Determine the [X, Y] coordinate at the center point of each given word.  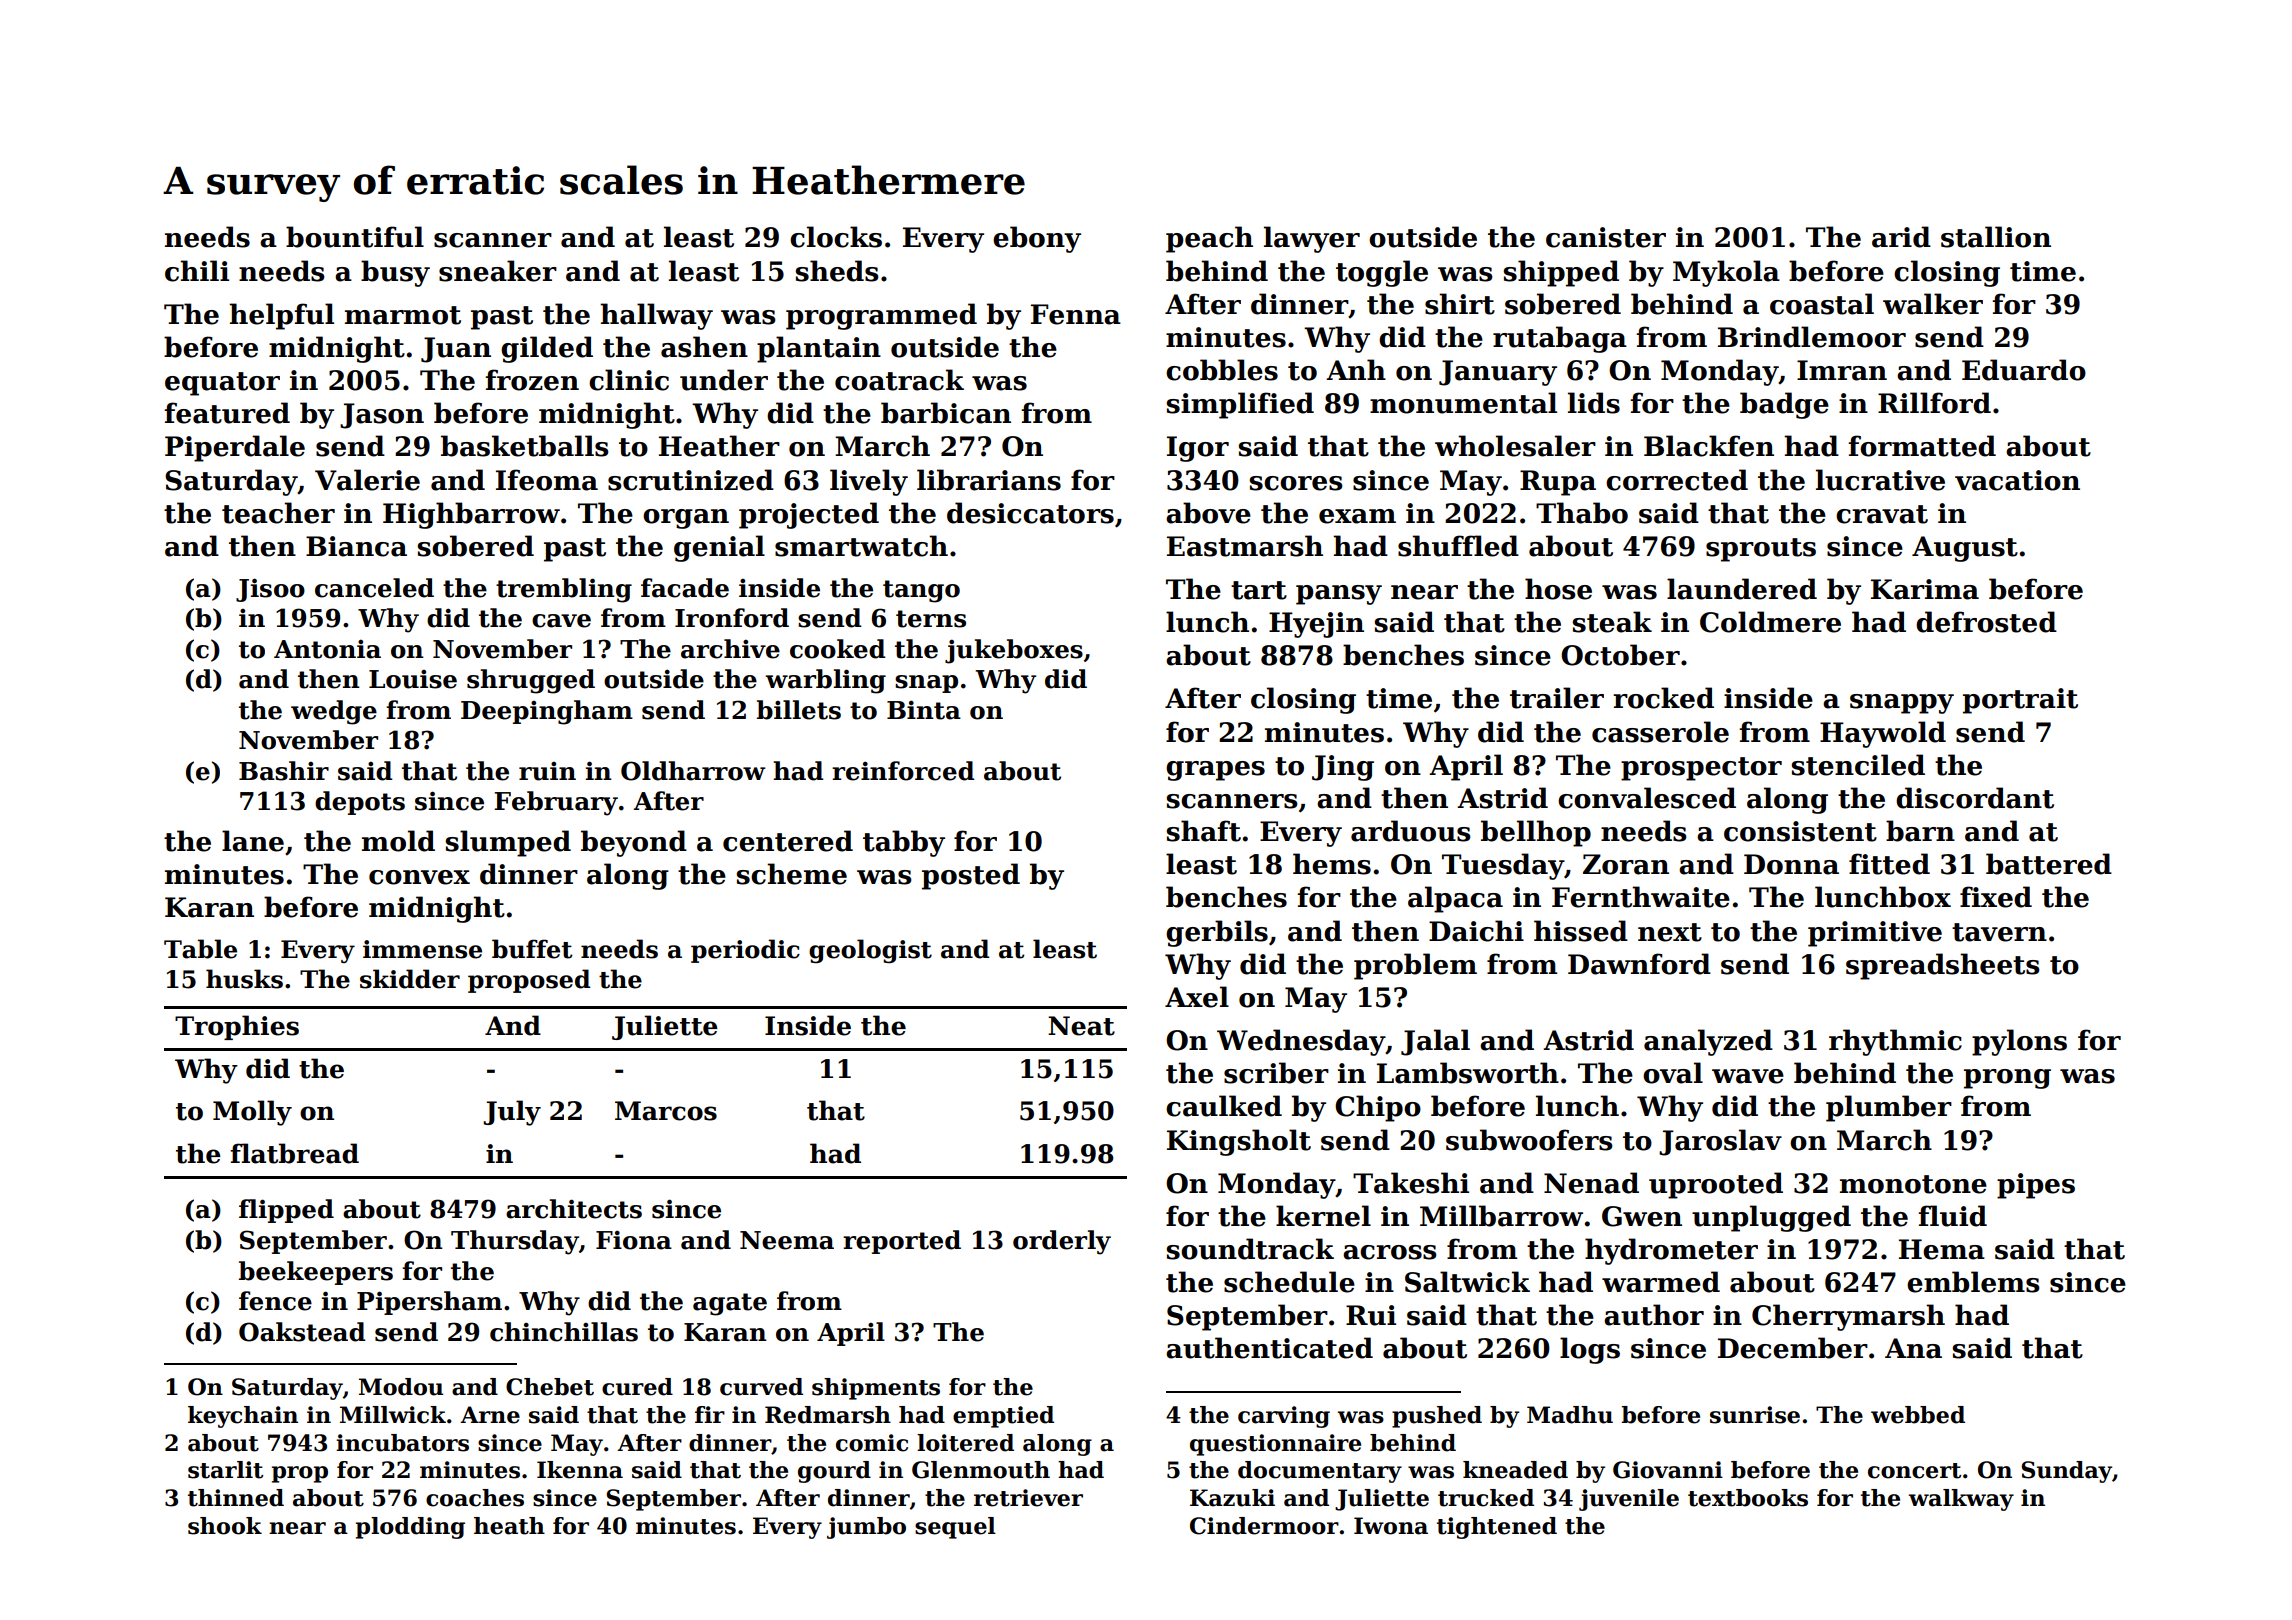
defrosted [1986, 622]
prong [2007, 1079]
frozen [532, 380]
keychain [243, 1417]
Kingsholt [1239, 1142]
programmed [881, 316]
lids [1594, 403]
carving [1284, 1417]
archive [730, 649]
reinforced [903, 771]
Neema [787, 1240]
